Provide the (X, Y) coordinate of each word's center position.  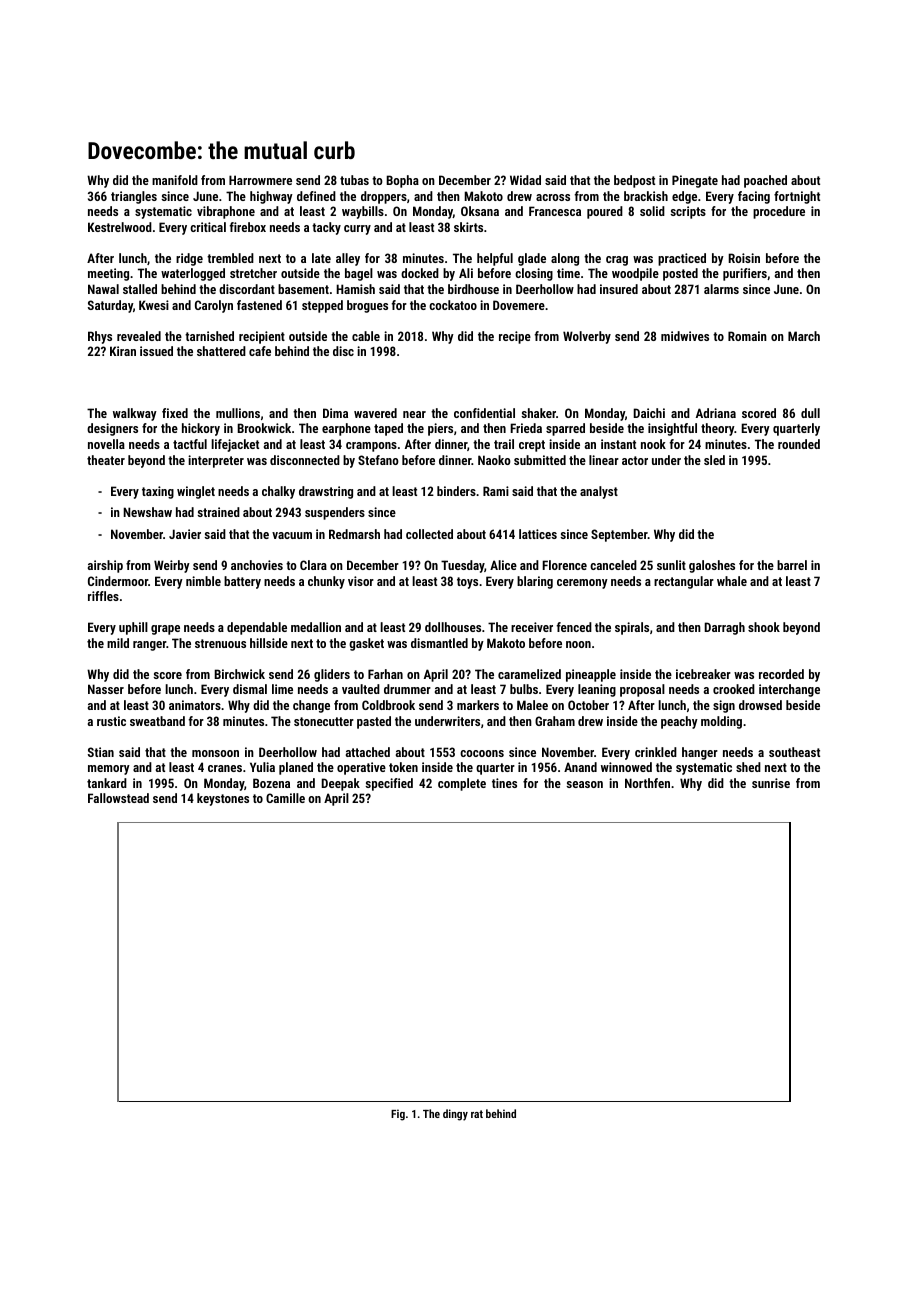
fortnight (797, 197)
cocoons (482, 753)
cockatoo (453, 305)
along (565, 259)
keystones (223, 799)
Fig (398, 1115)
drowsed (760, 705)
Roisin (744, 258)
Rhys (100, 337)
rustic (111, 721)
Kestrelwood (120, 227)
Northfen (647, 783)
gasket (366, 644)
